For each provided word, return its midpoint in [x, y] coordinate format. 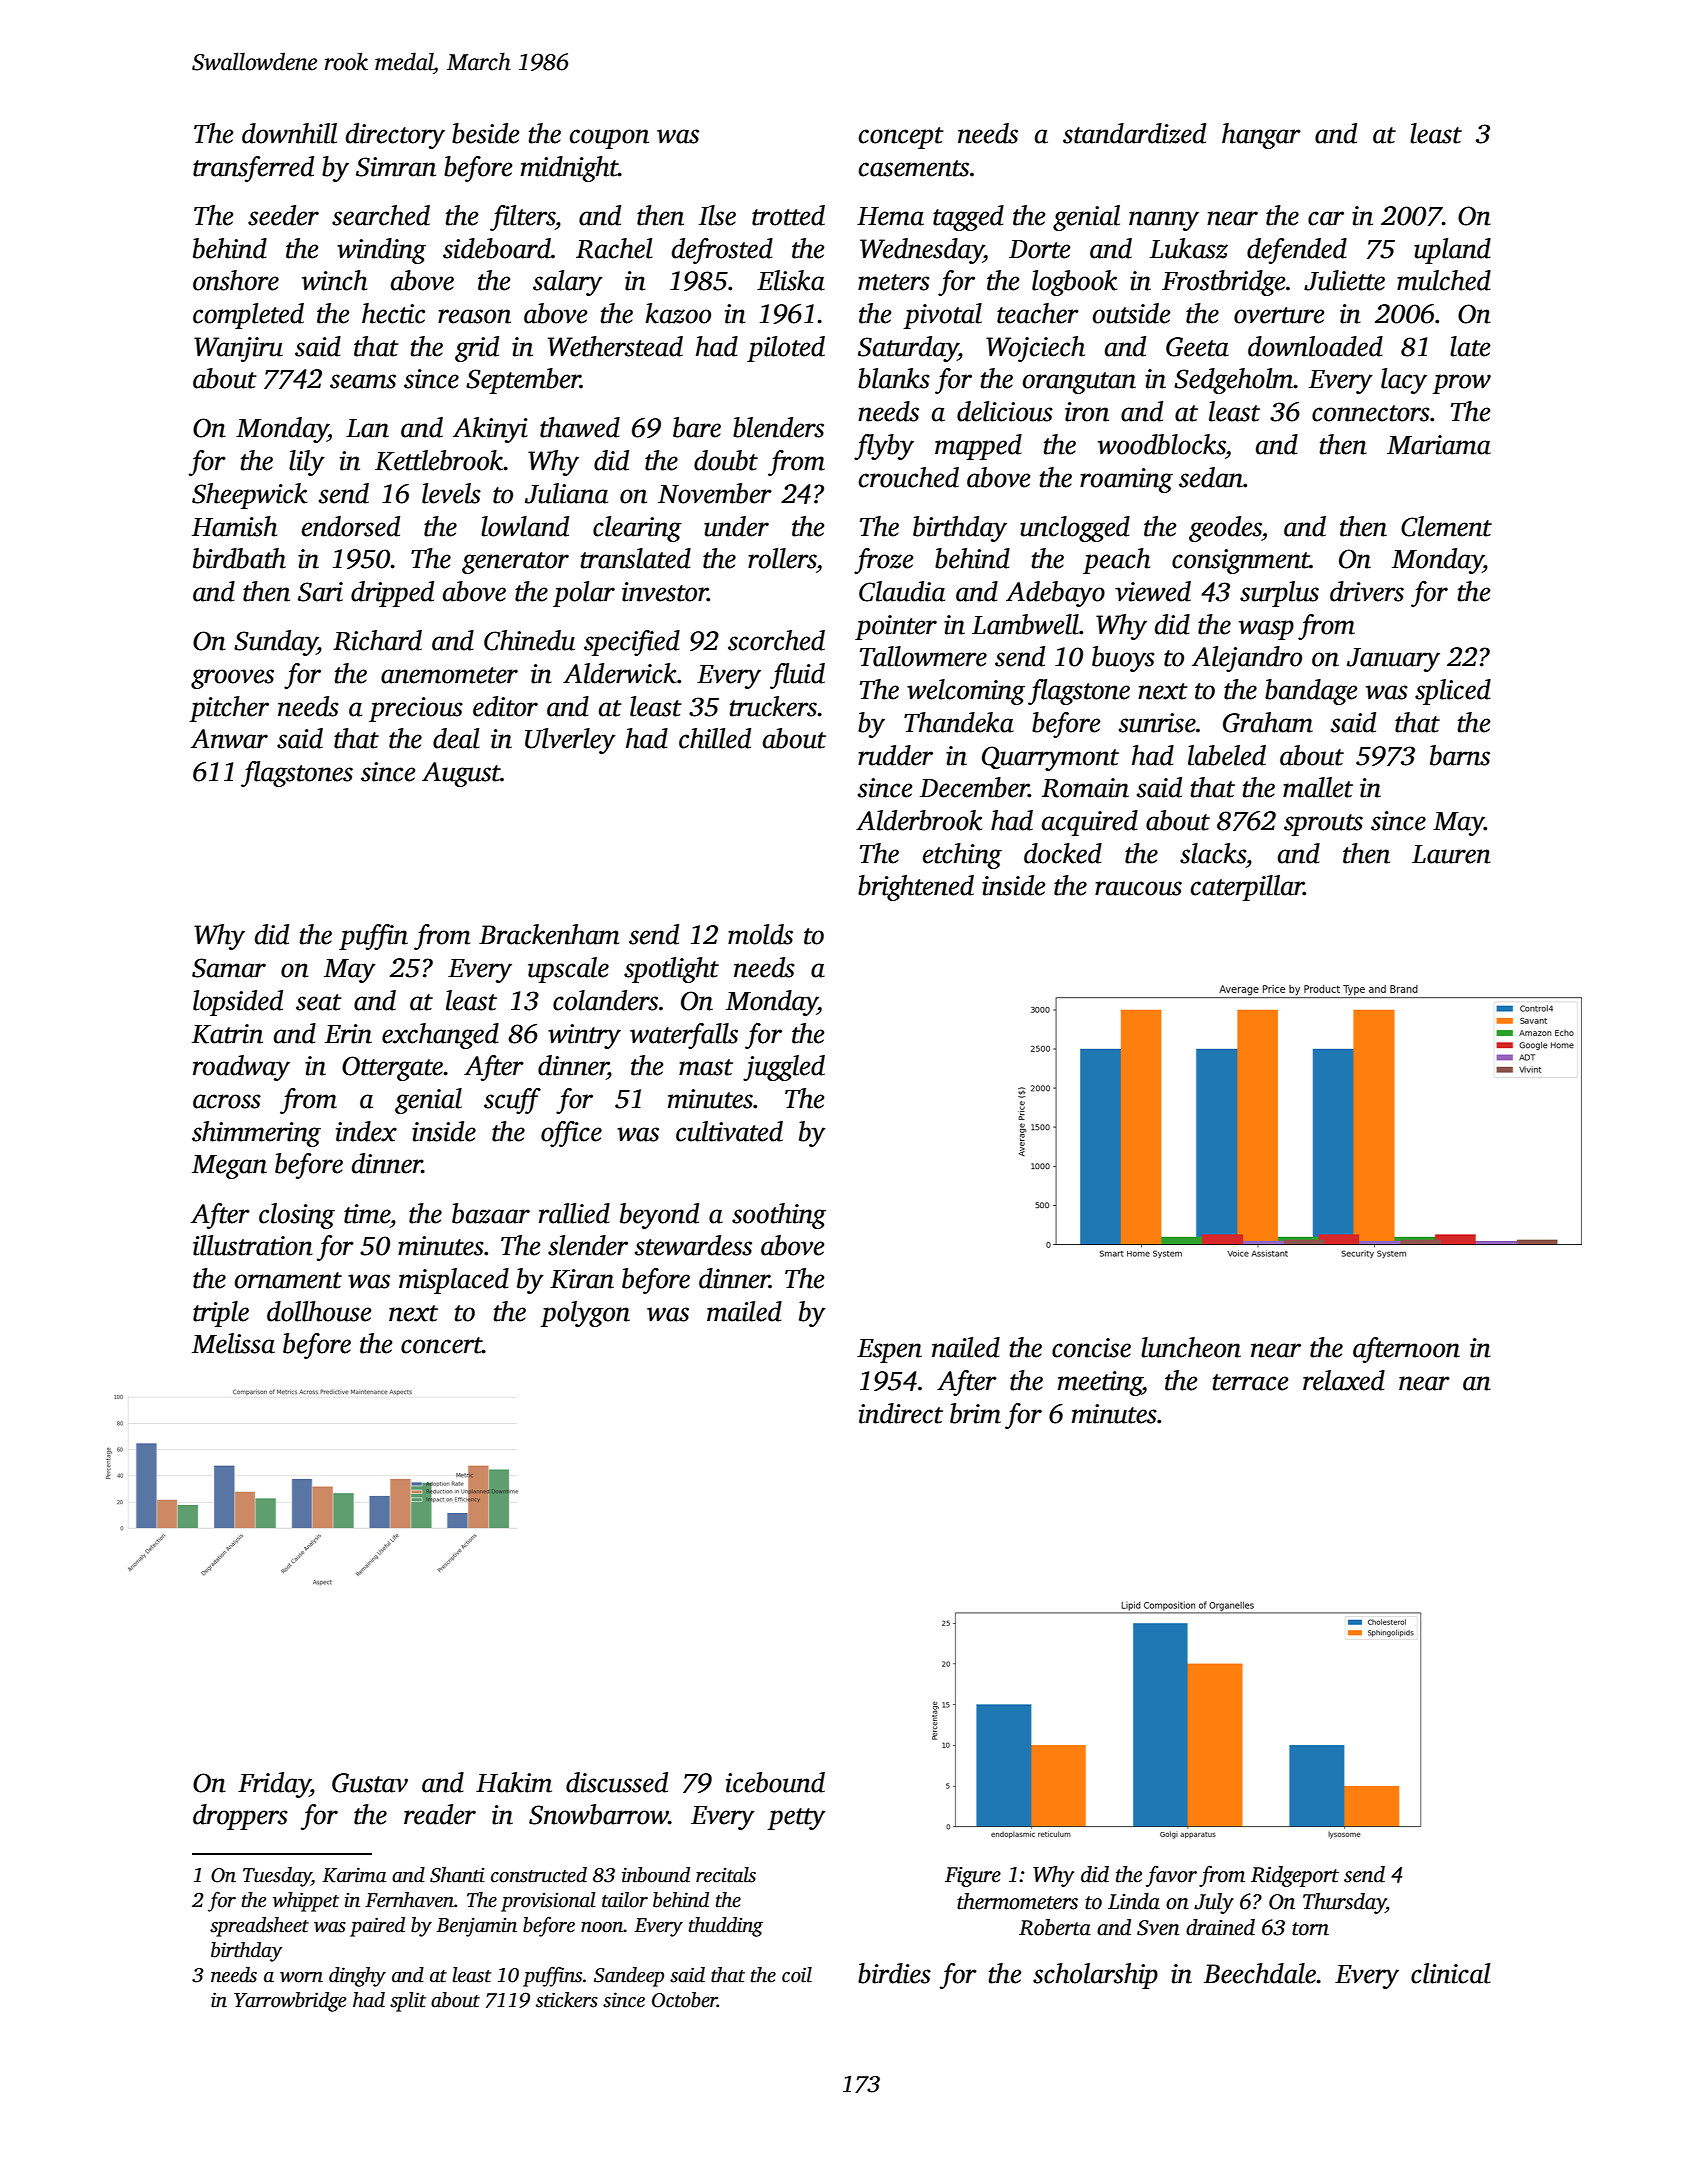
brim [975, 1413]
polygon [585, 1314]
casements [914, 168]
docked [1063, 853]
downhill [289, 133]
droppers [240, 1817]
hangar [1261, 136]
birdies [894, 1973]
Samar [229, 968]
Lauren [1451, 854]
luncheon [1191, 1347]
